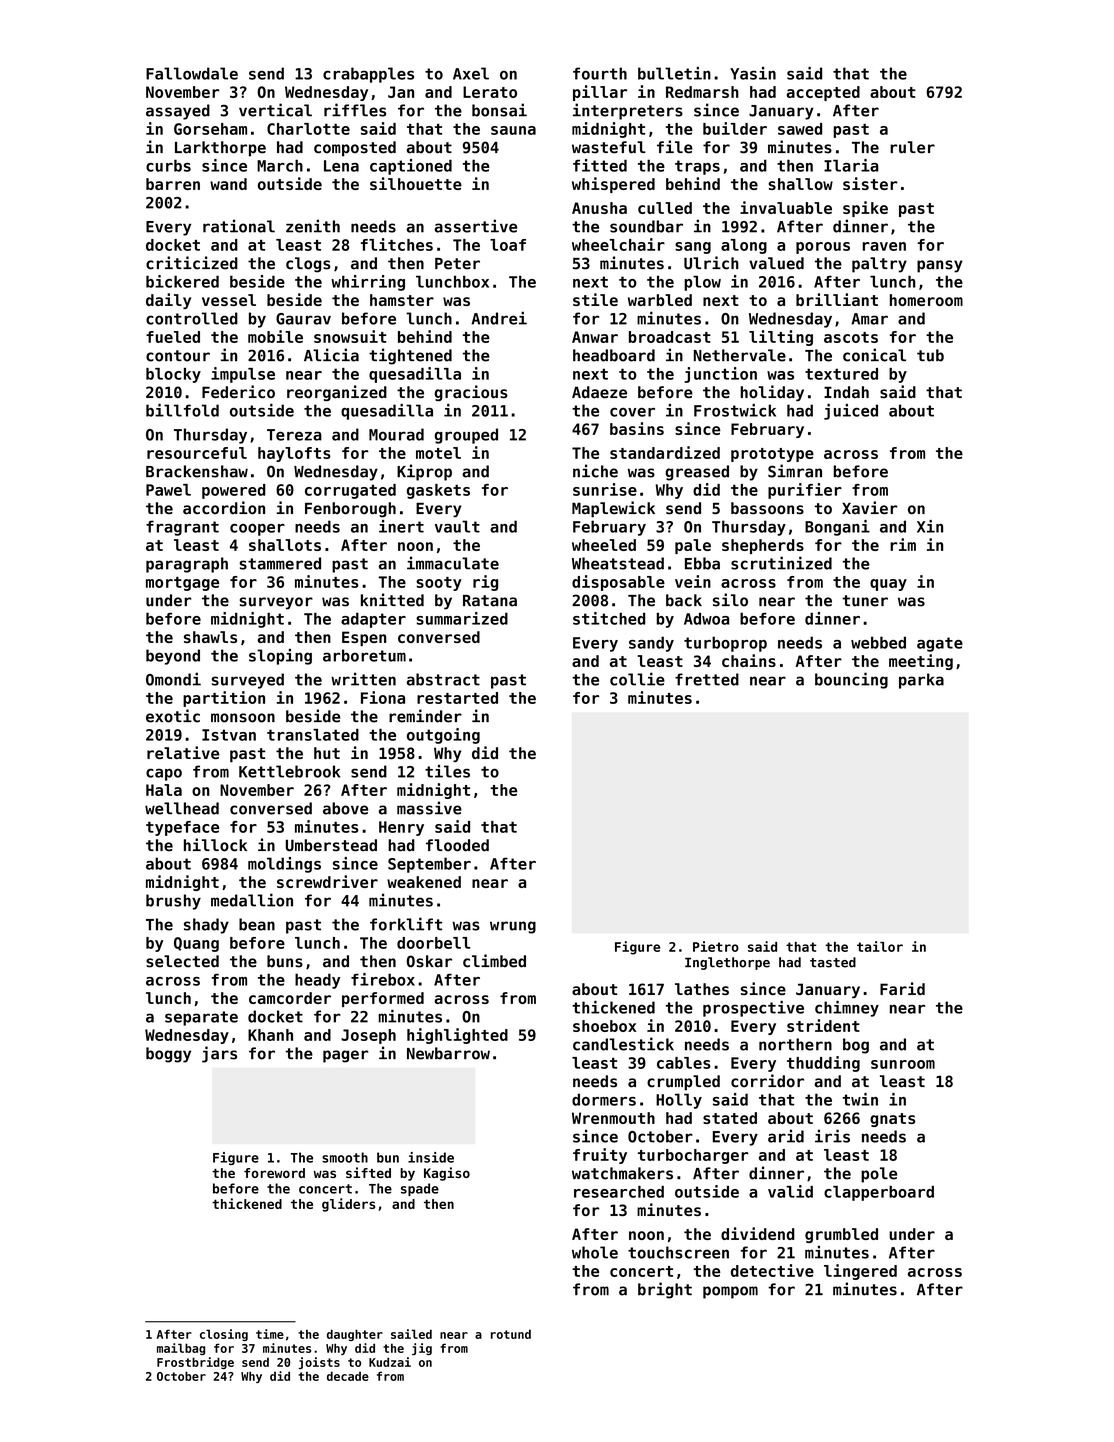 The image size is (1114, 1442). I want to click on Frostbridge, so click(195, 1363).
